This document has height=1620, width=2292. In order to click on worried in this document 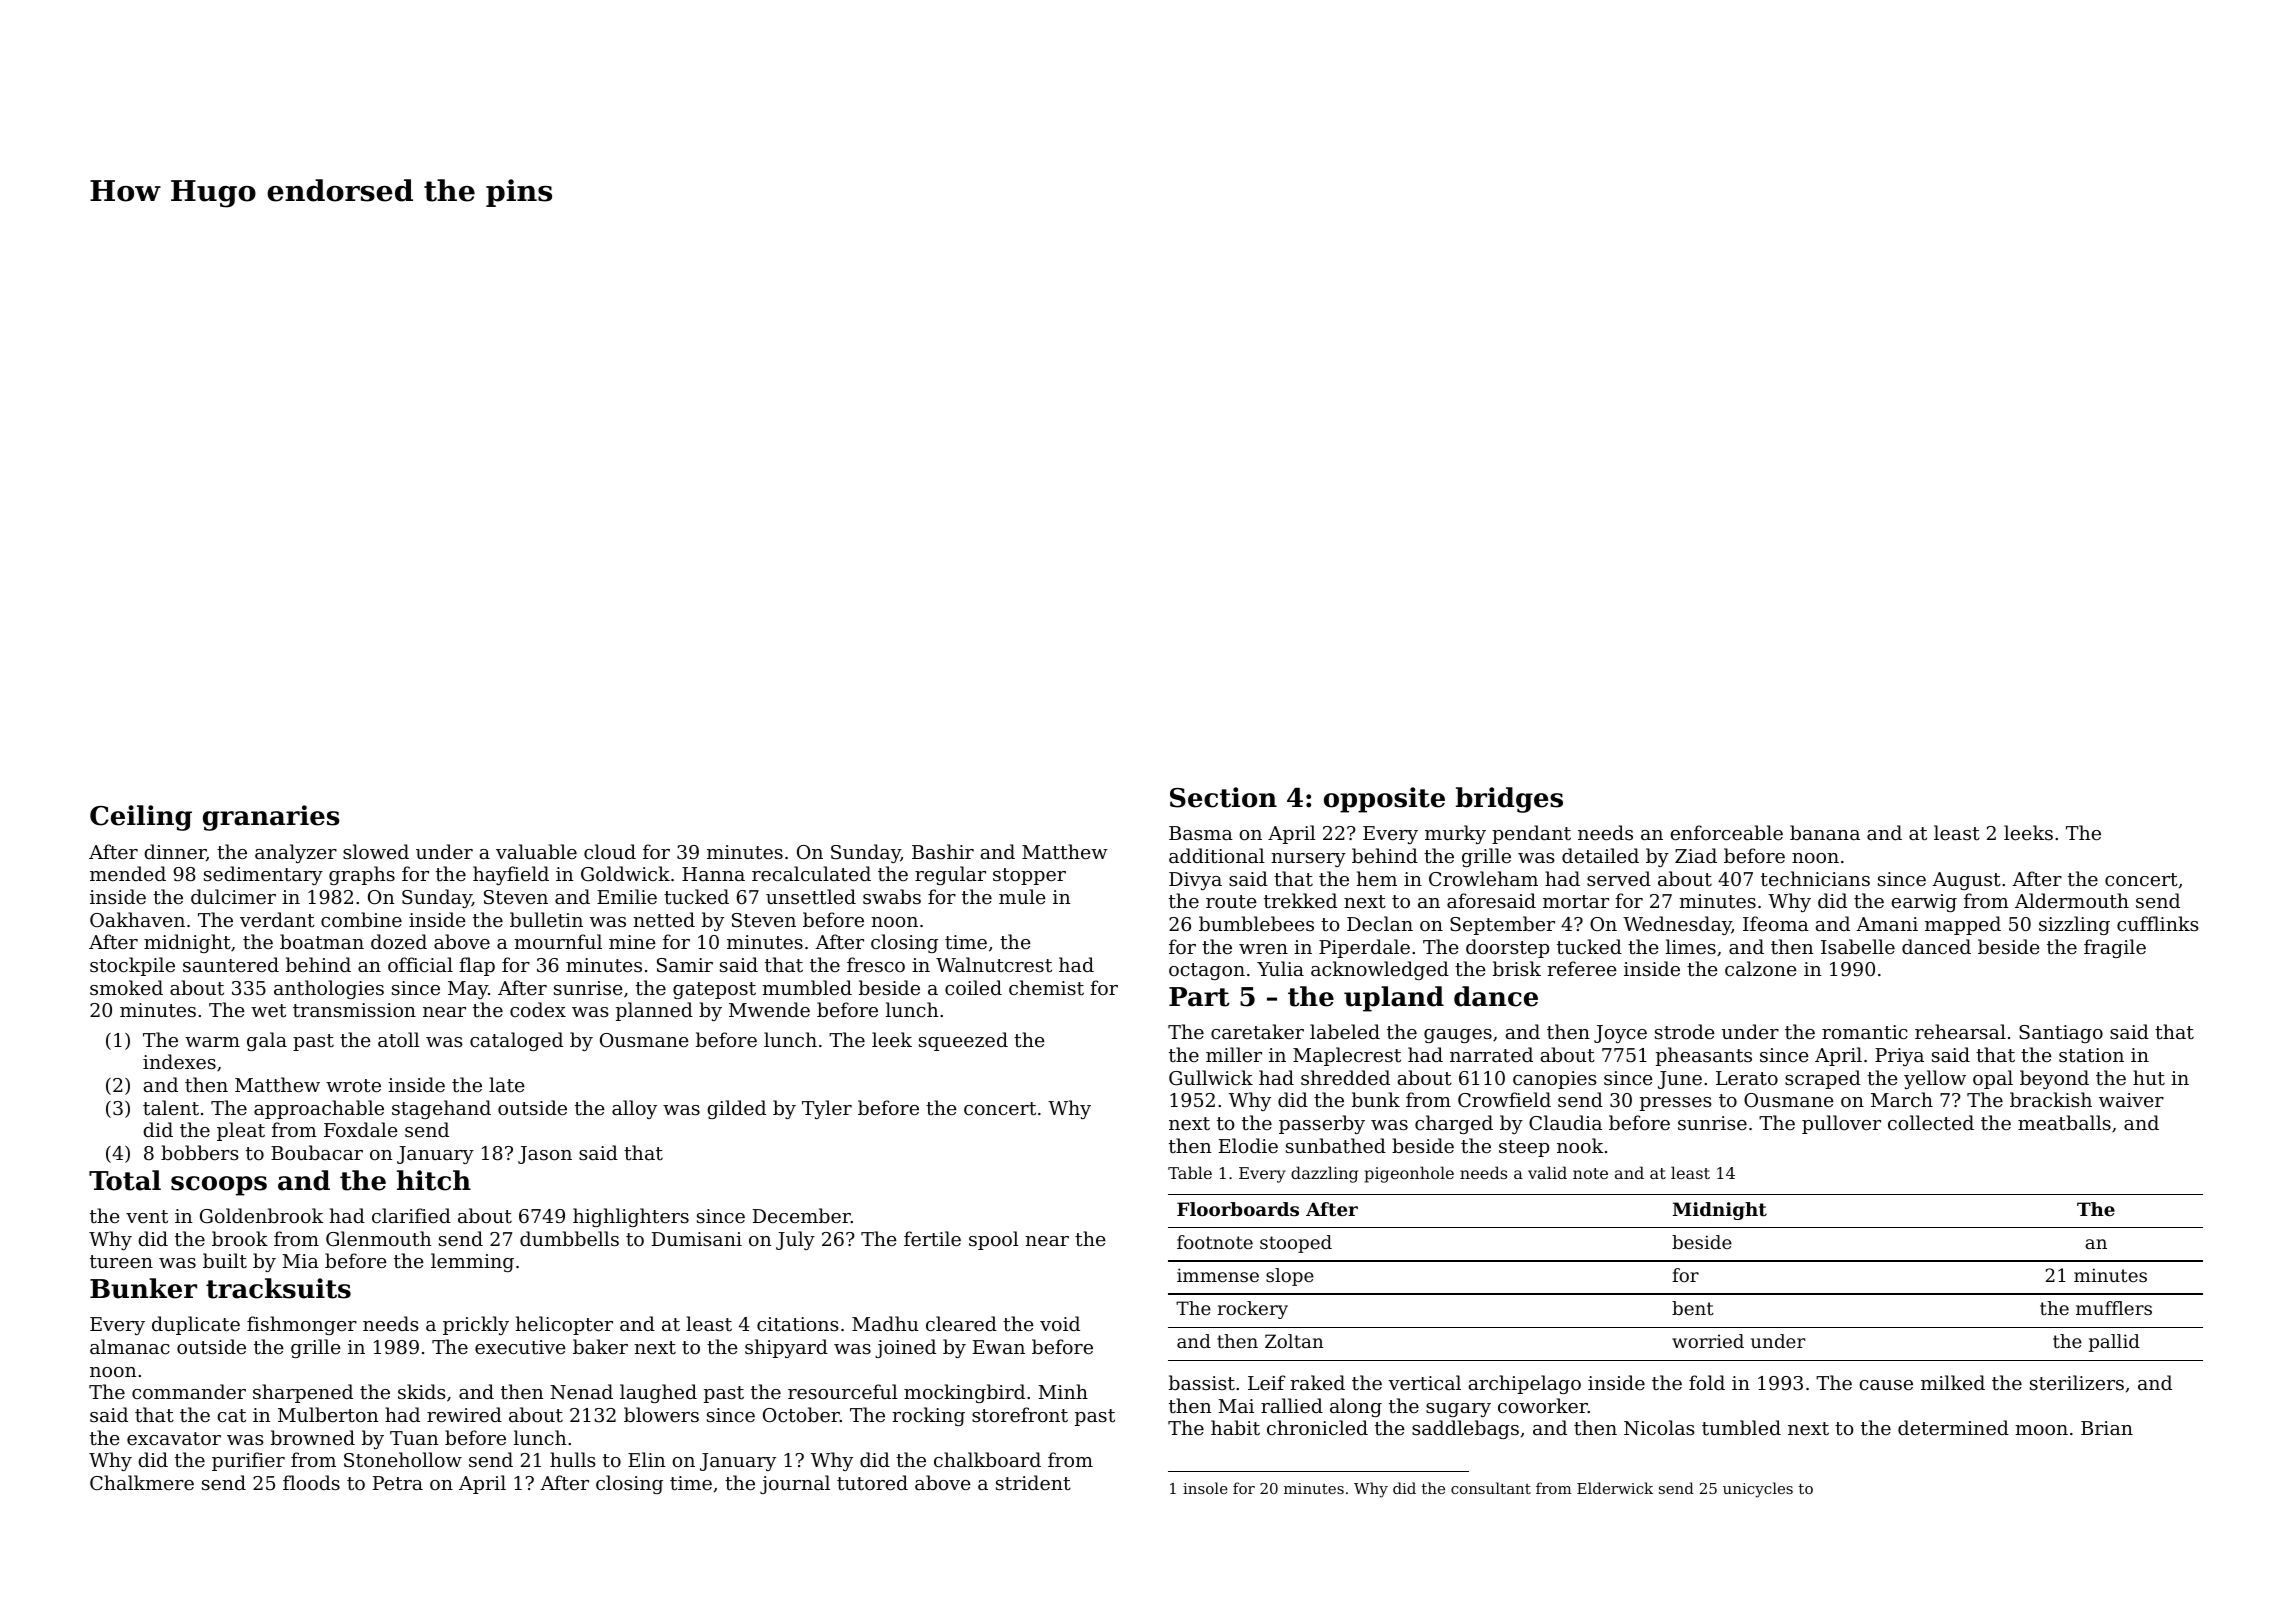, I will do `click(1708, 1341)`.
